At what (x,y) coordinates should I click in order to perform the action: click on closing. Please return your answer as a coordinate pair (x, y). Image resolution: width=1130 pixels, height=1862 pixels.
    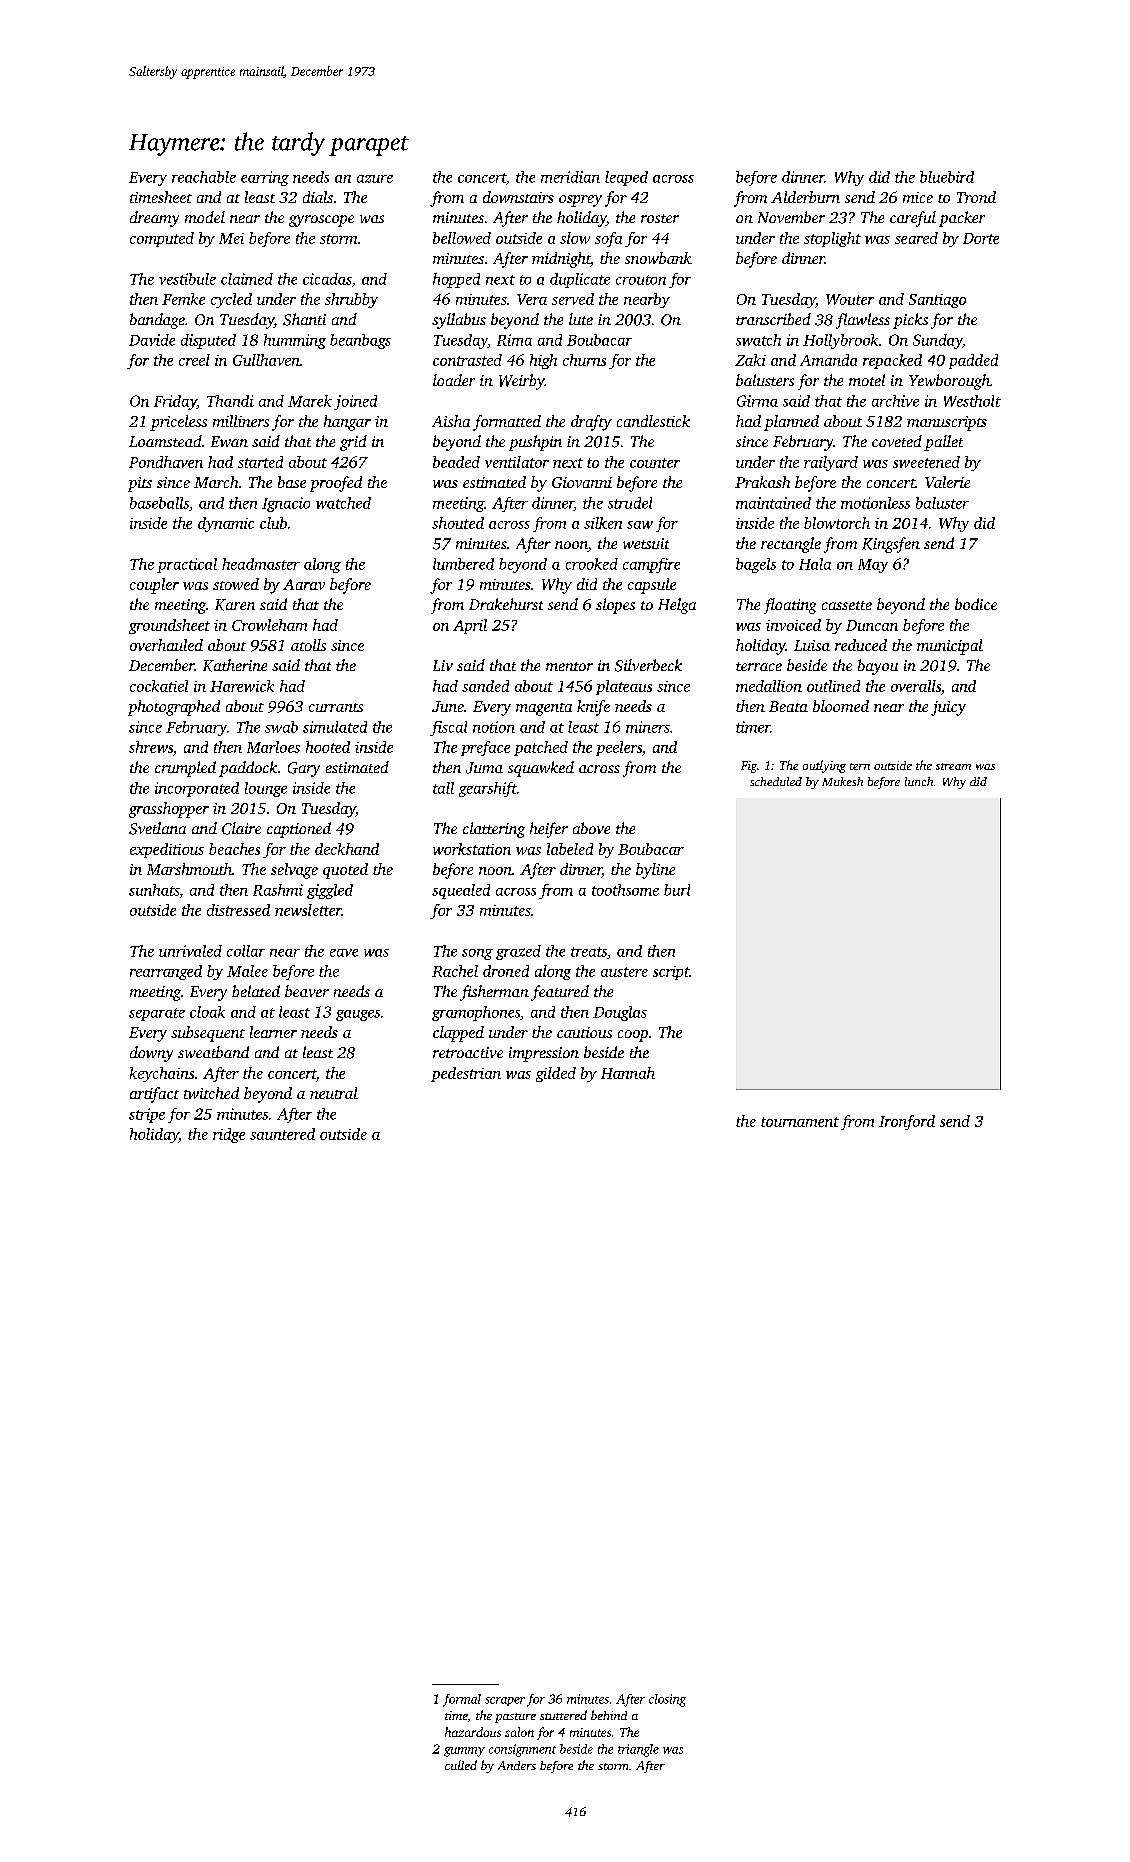
    Looking at the image, I should click on (667, 1700).
